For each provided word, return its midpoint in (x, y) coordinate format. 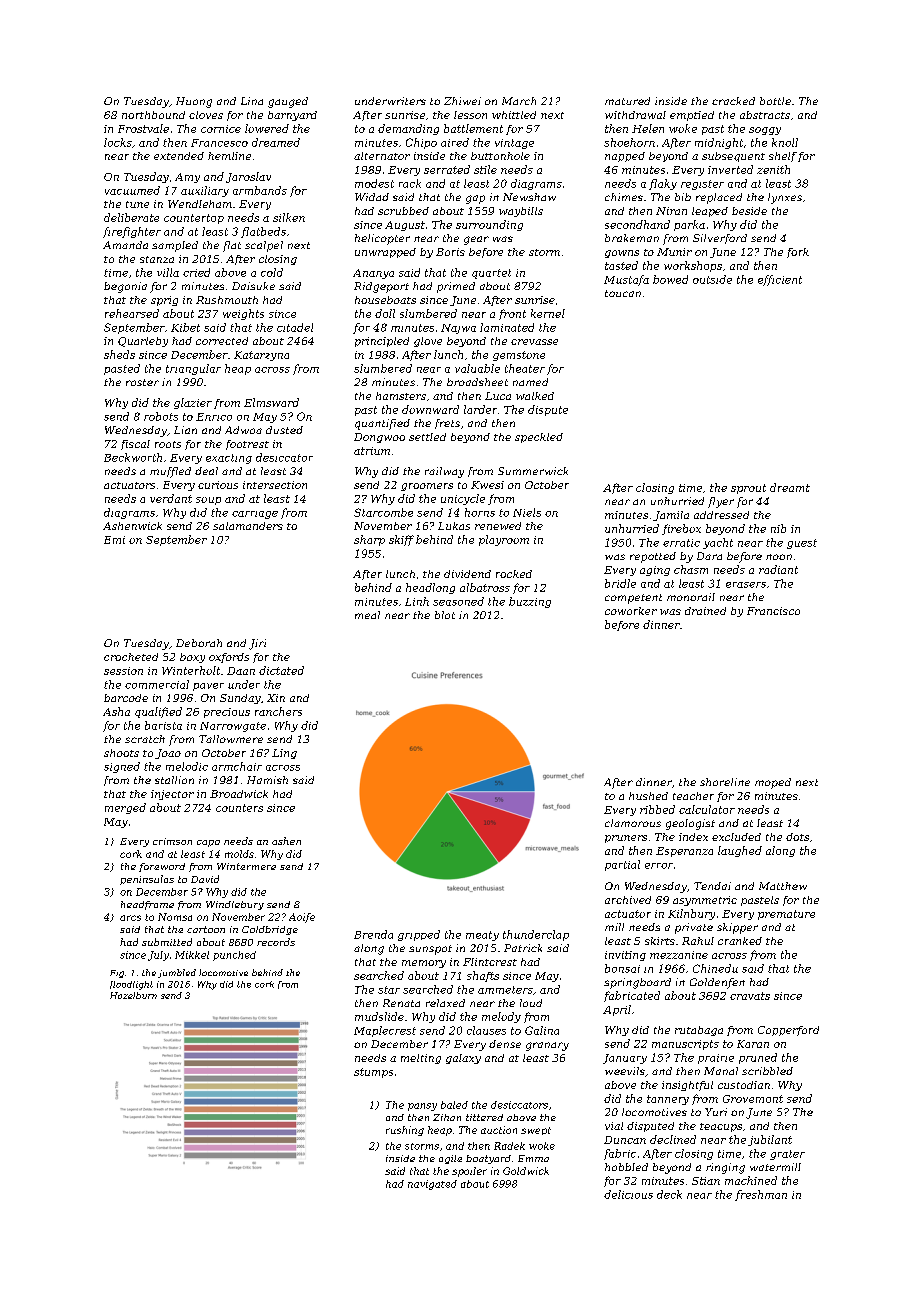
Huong (194, 102)
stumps (373, 1073)
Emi (114, 540)
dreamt (790, 487)
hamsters (401, 396)
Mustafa (626, 280)
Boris (450, 252)
